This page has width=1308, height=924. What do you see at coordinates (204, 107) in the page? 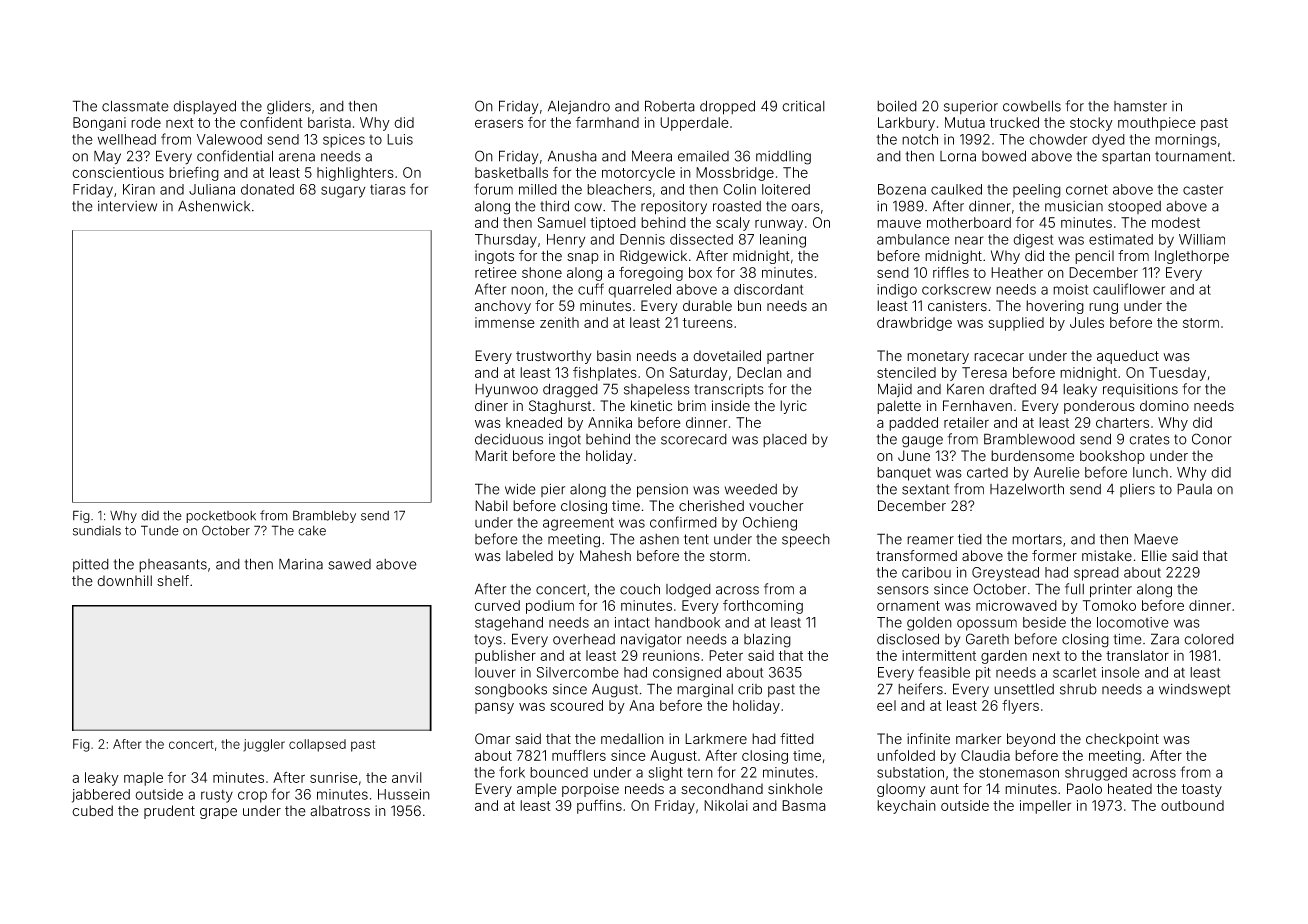
I see `displayed` at bounding box center [204, 107].
